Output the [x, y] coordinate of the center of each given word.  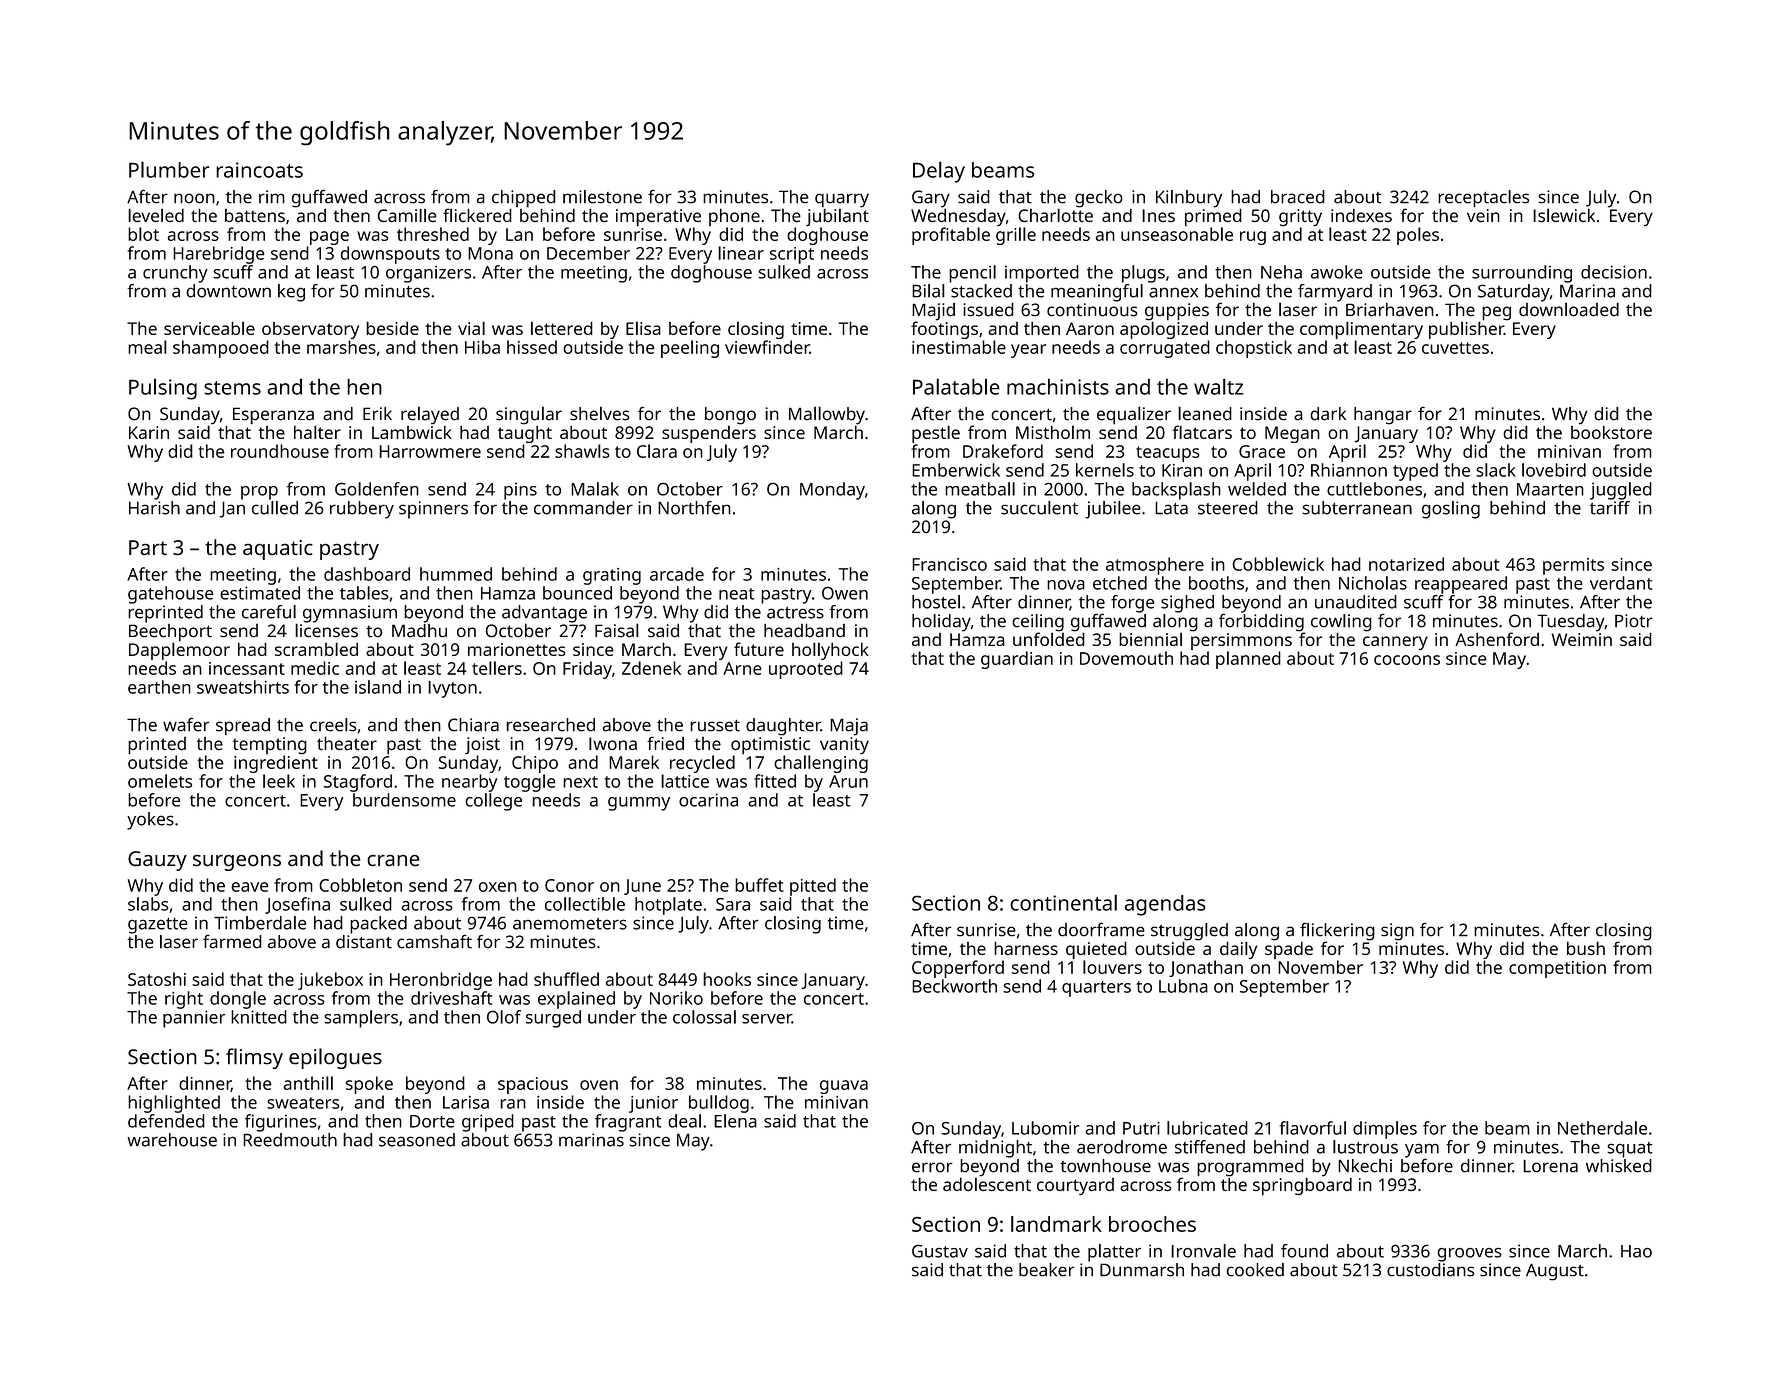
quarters [1096, 989]
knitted [259, 1017]
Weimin [1582, 639]
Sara [733, 904]
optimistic [770, 746]
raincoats [259, 170]
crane [393, 860]
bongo [730, 416]
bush [1586, 948]
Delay [939, 172]
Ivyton [452, 689]
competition [1557, 969]
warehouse [172, 1140]
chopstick [1254, 349]
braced [1298, 197]
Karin [149, 432]
